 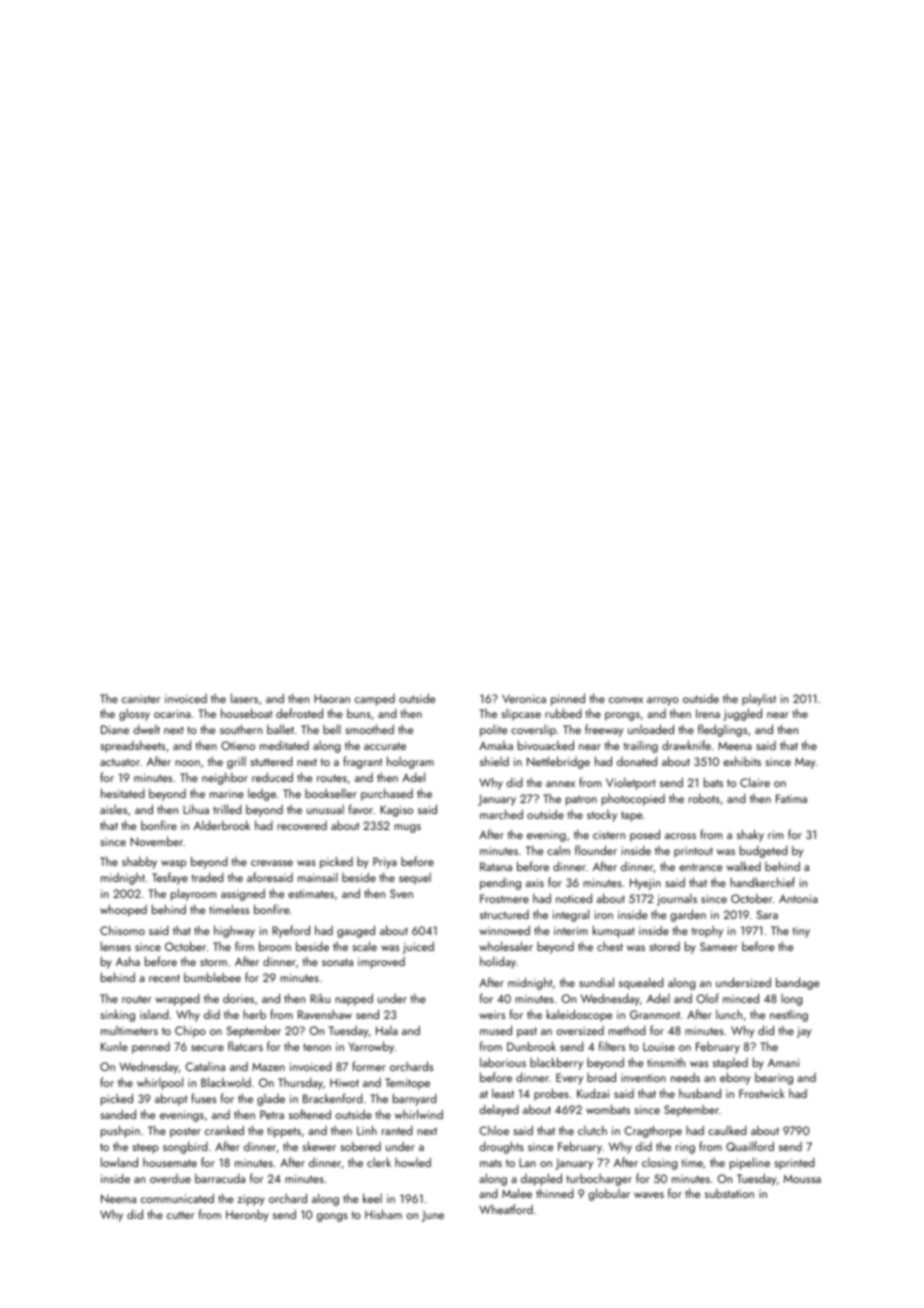 What do you see at coordinates (244, 698) in the page?
I see `lasers` at bounding box center [244, 698].
